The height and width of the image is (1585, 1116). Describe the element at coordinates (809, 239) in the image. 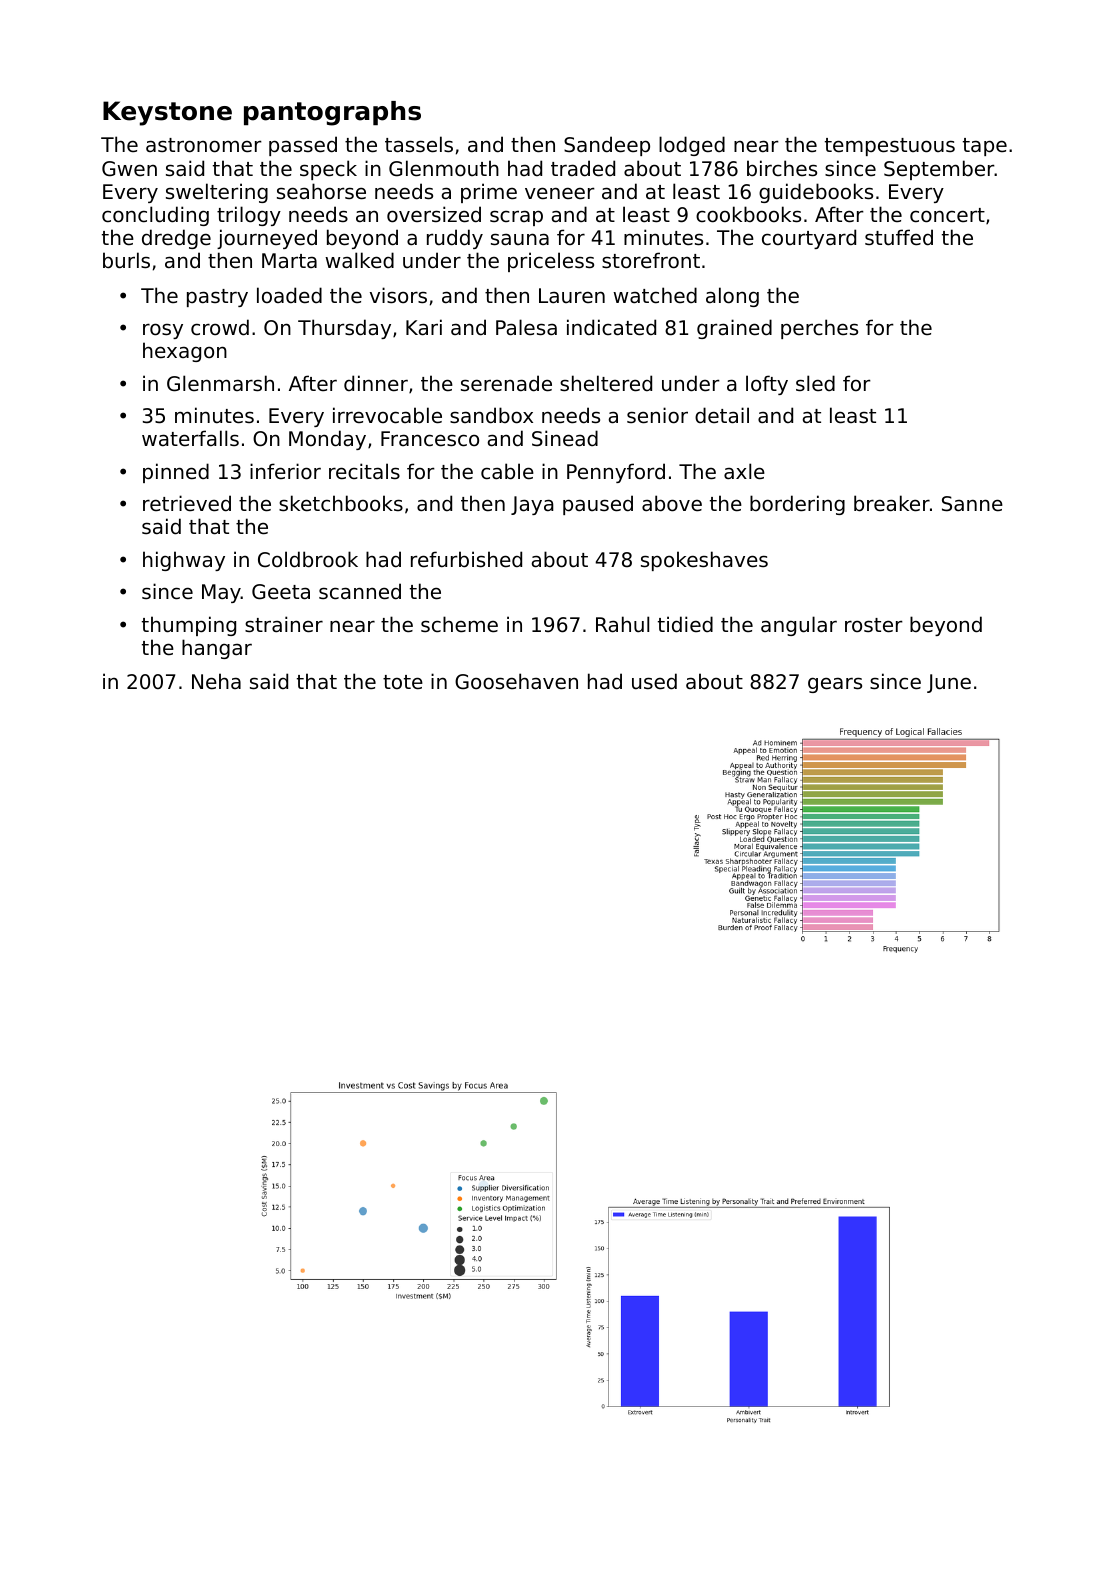

I see `courtyard` at that location.
